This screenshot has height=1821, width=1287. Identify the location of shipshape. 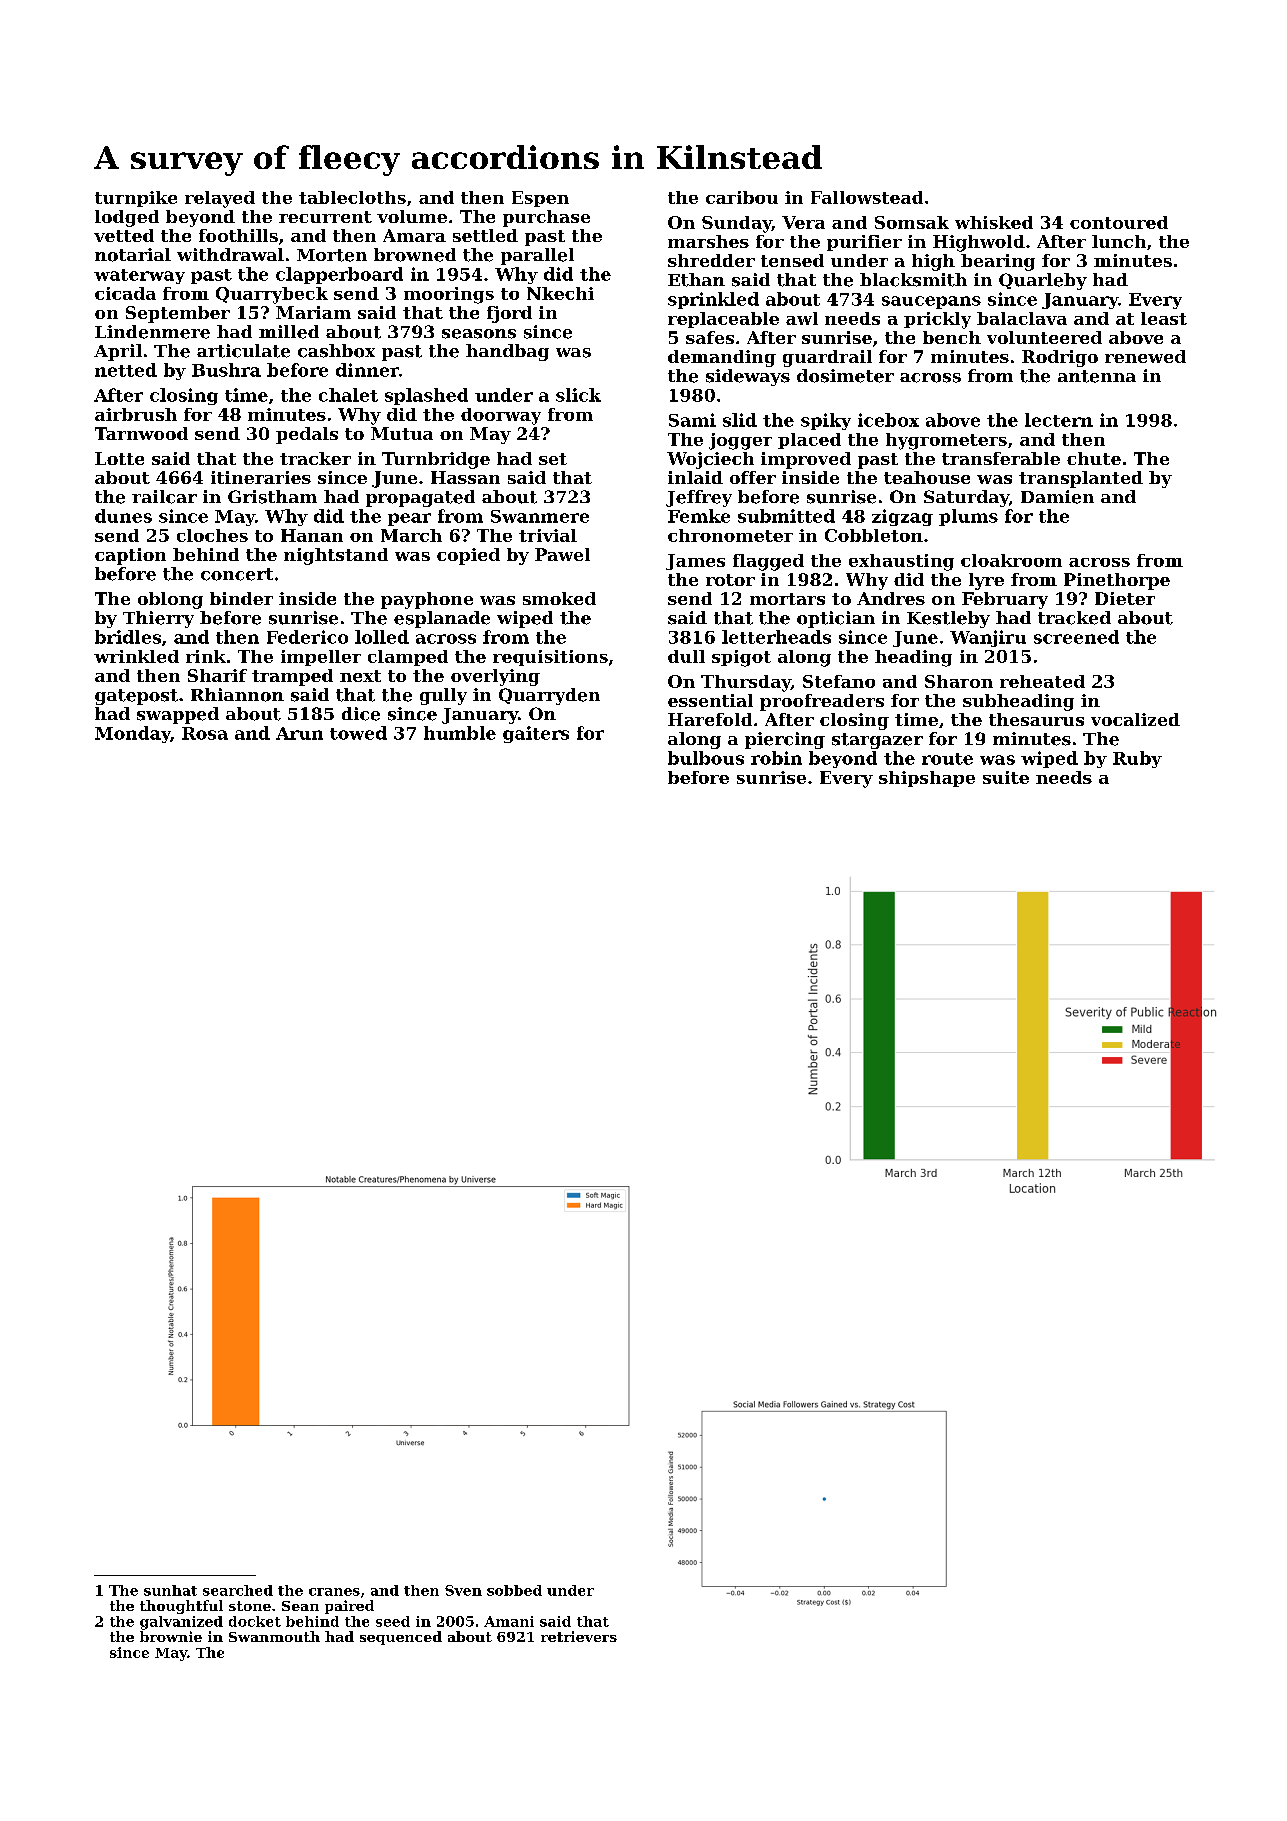
(927, 779).
